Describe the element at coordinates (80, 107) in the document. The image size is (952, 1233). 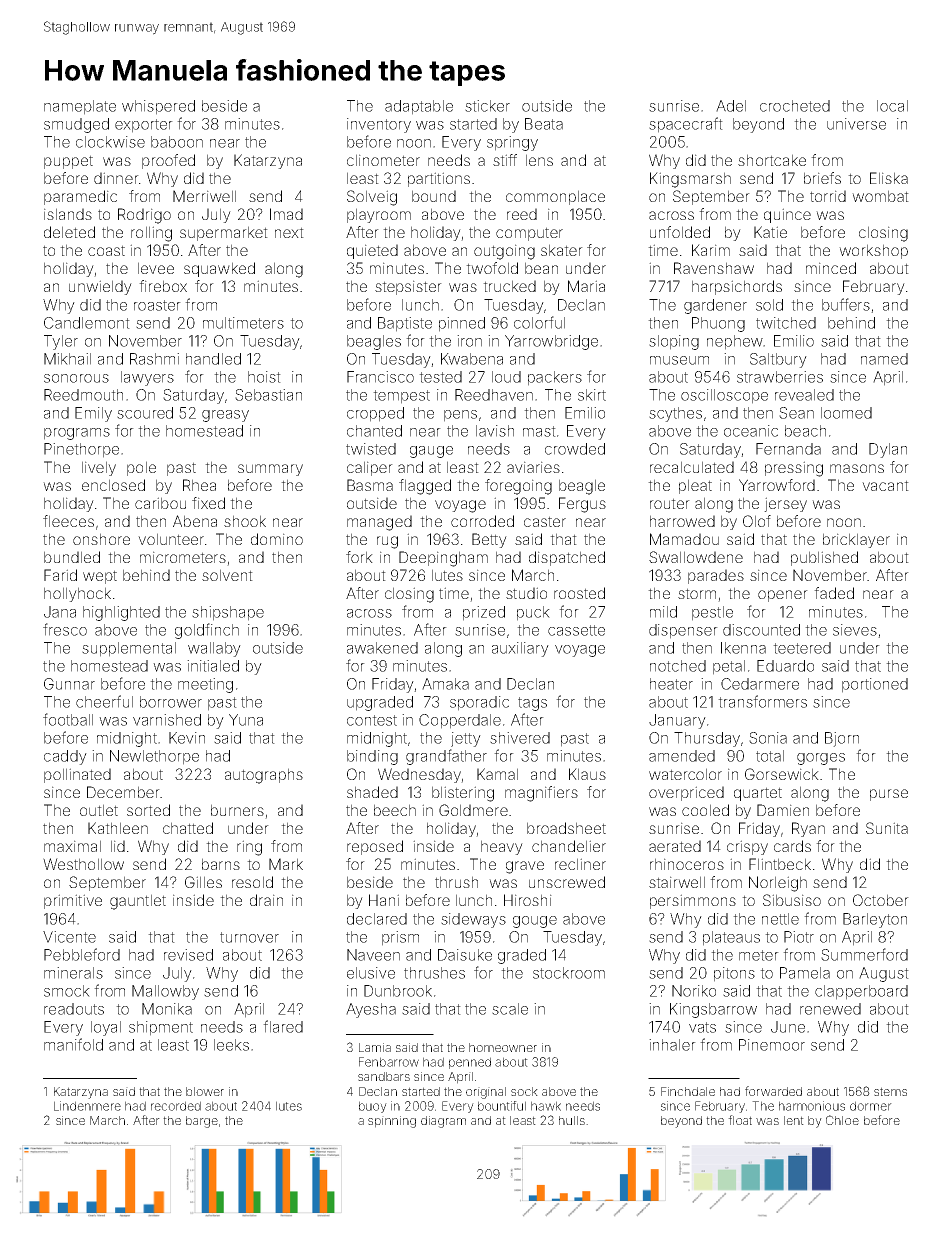
I see `nameplate` at that location.
